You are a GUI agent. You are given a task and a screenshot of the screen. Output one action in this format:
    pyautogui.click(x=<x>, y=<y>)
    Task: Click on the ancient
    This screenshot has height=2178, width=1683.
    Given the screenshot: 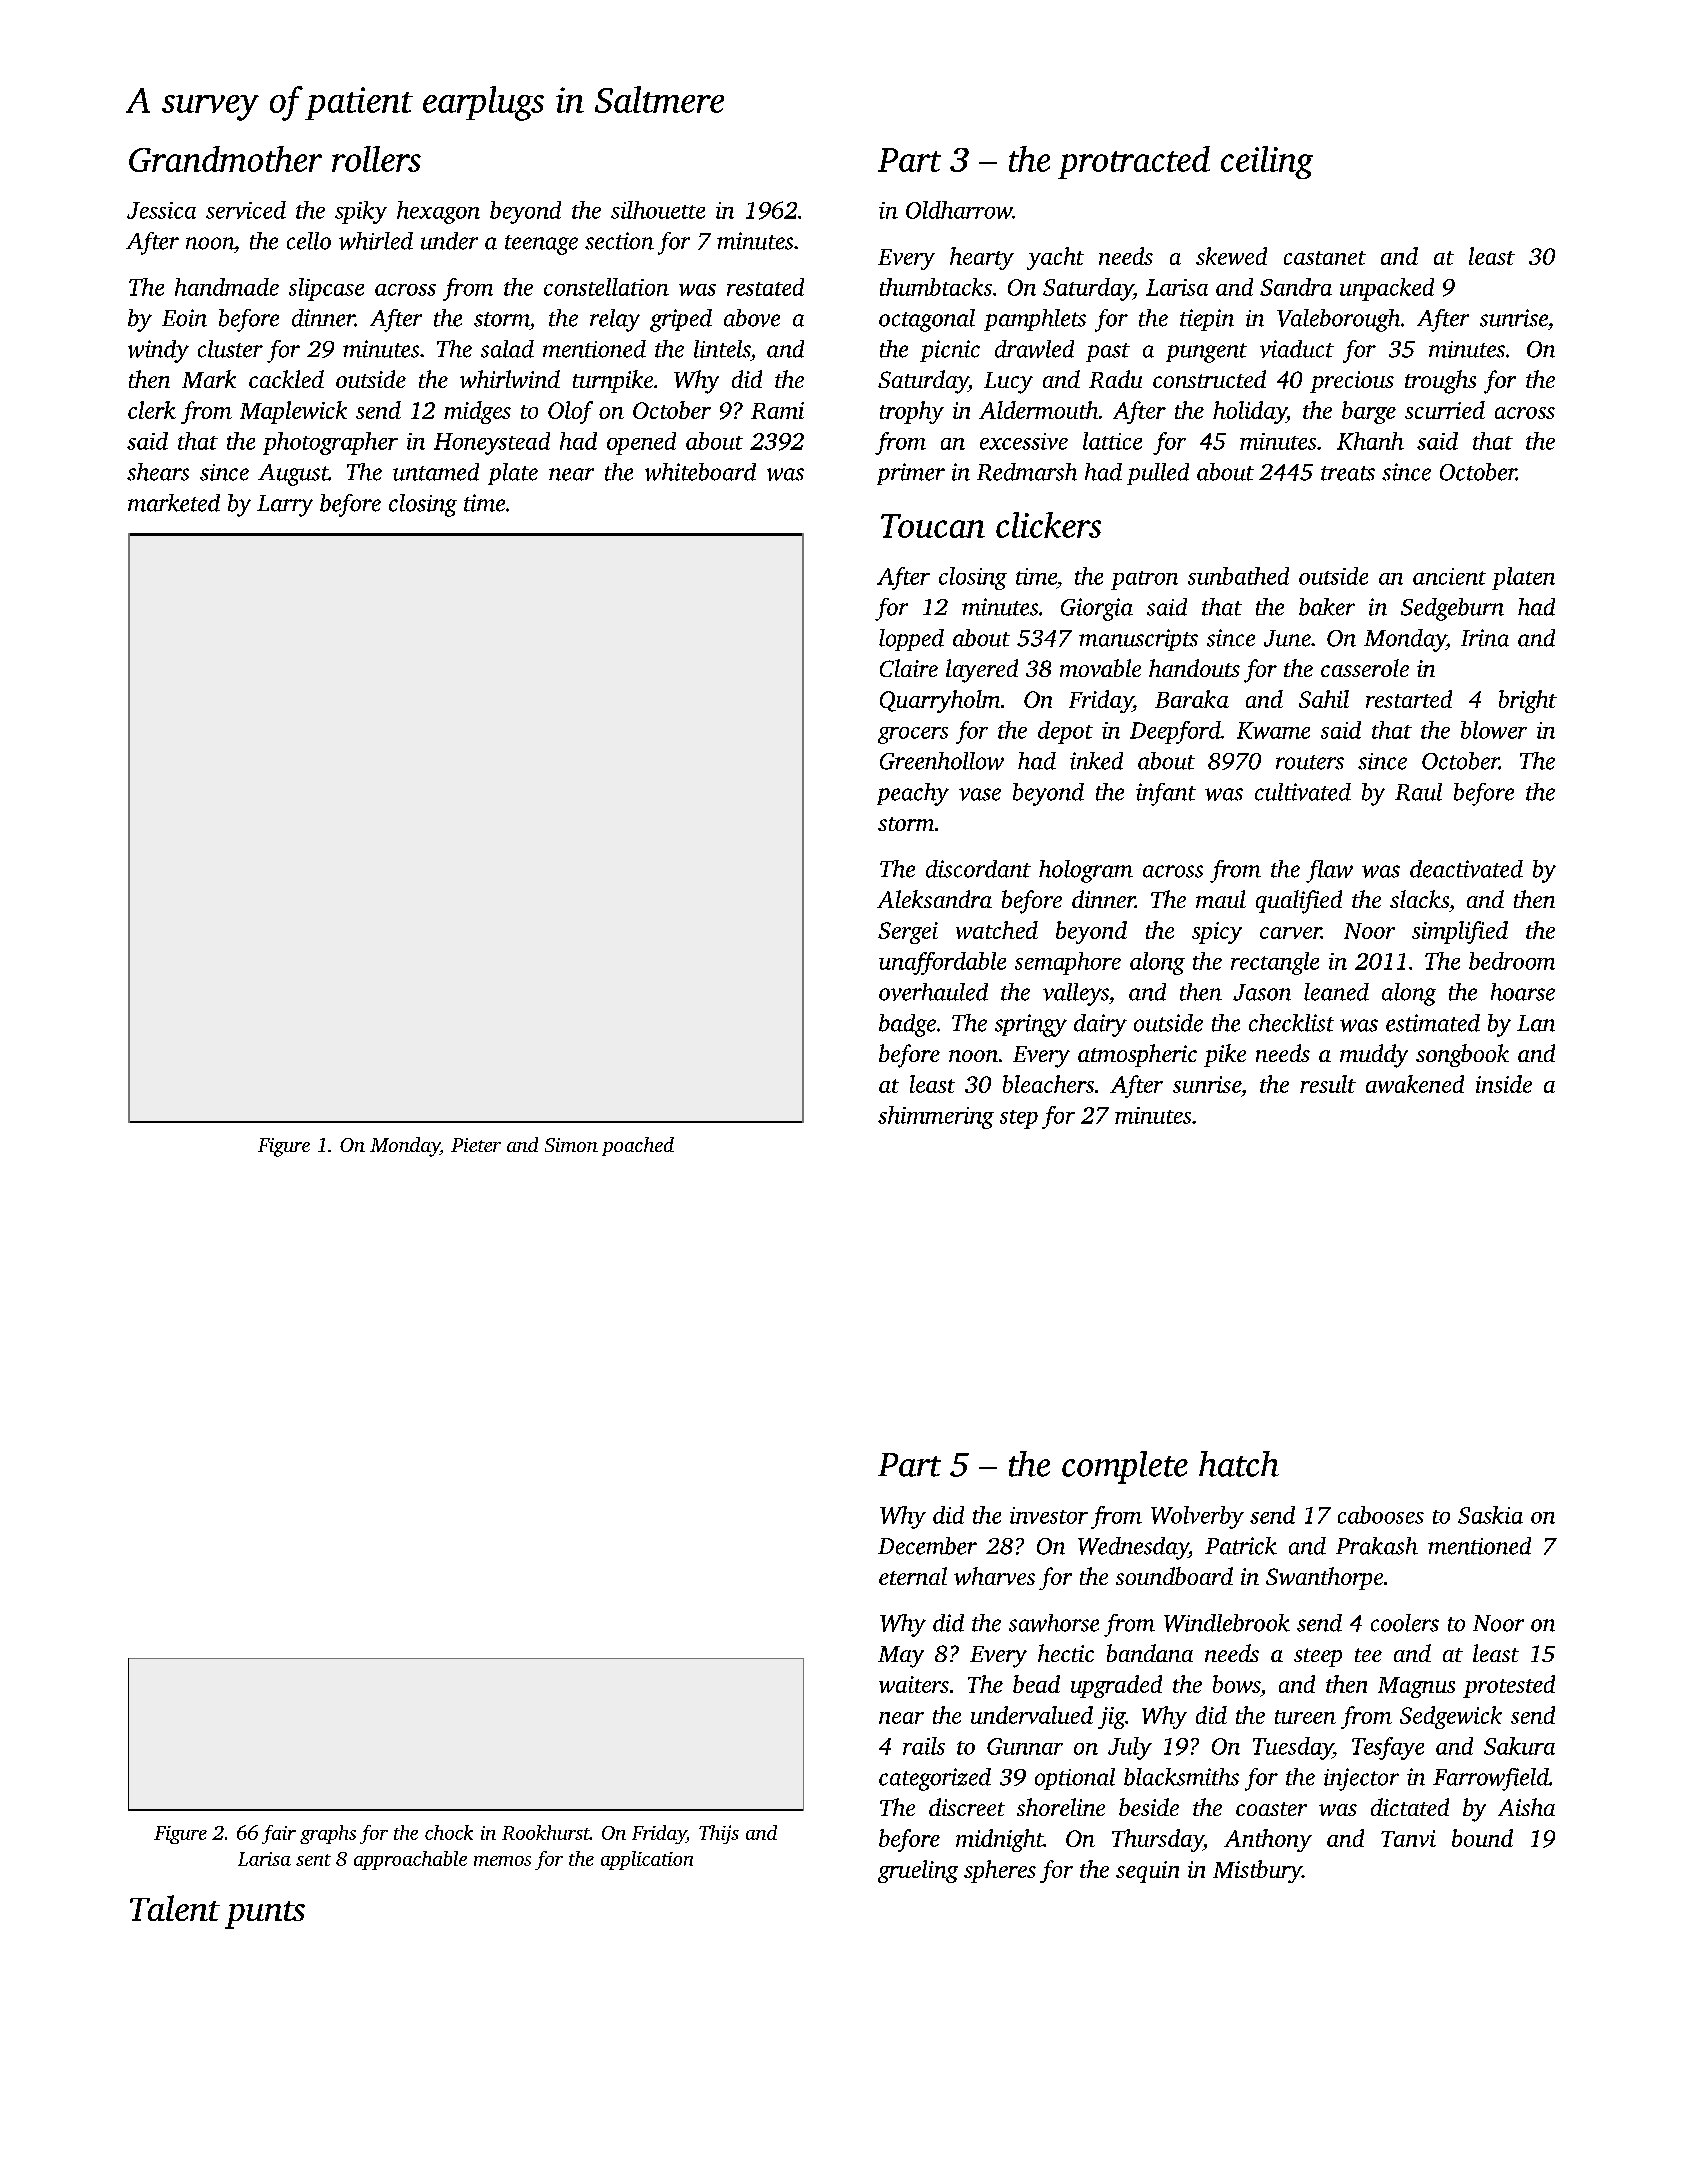 What is the action you would take?
    pyautogui.click(x=1449, y=576)
